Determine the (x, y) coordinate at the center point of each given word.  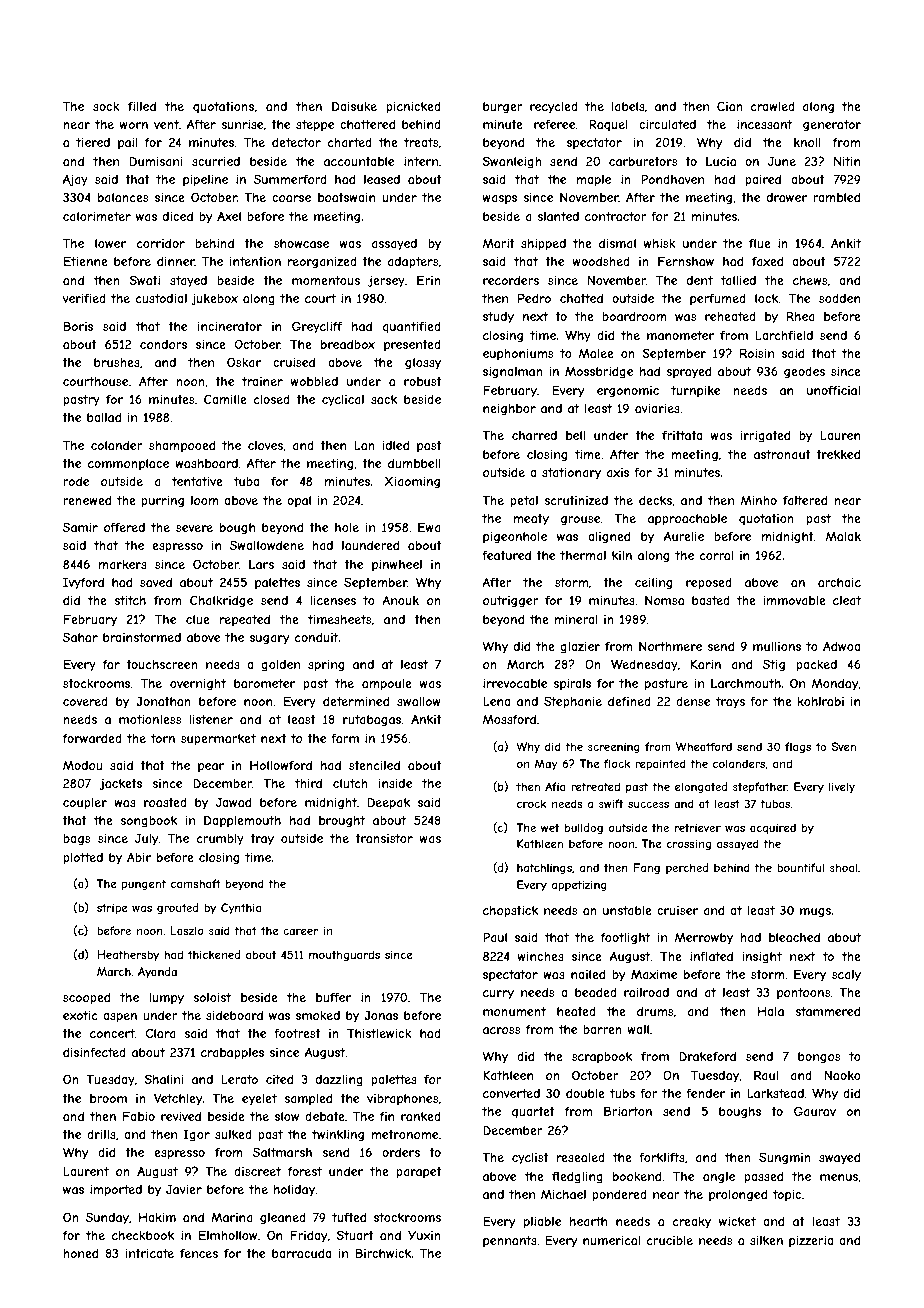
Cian (730, 106)
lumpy (166, 999)
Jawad (233, 802)
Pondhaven (672, 179)
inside (395, 783)
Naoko (843, 1075)
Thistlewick (379, 1033)
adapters (413, 263)
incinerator (230, 326)
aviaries (657, 408)
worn (134, 125)
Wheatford (704, 746)
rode (76, 481)
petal (524, 502)
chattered (367, 124)
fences (199, 1253)
